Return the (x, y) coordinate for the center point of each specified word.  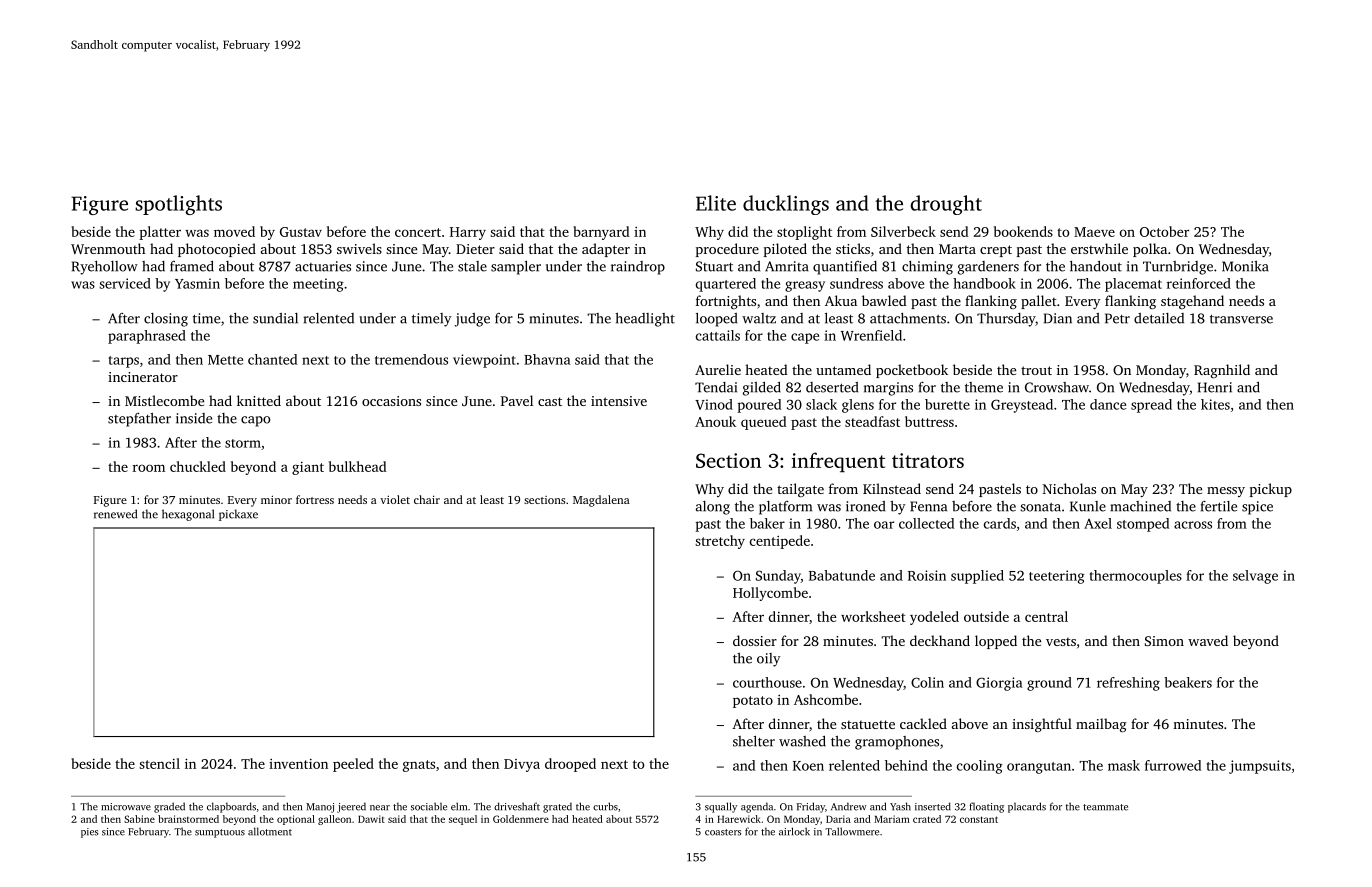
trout (1036, 370)
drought (946, 205)
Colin (927, 682)
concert (418, 232)
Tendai (716, 387)
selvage (1255, 577)
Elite (716, 203)
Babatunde (842, 575)
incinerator (143, 377)
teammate (1105, 807)
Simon (1164, 641)
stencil (159, 763)
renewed (115, 514)
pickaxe (238, 515)
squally (721, 807)
